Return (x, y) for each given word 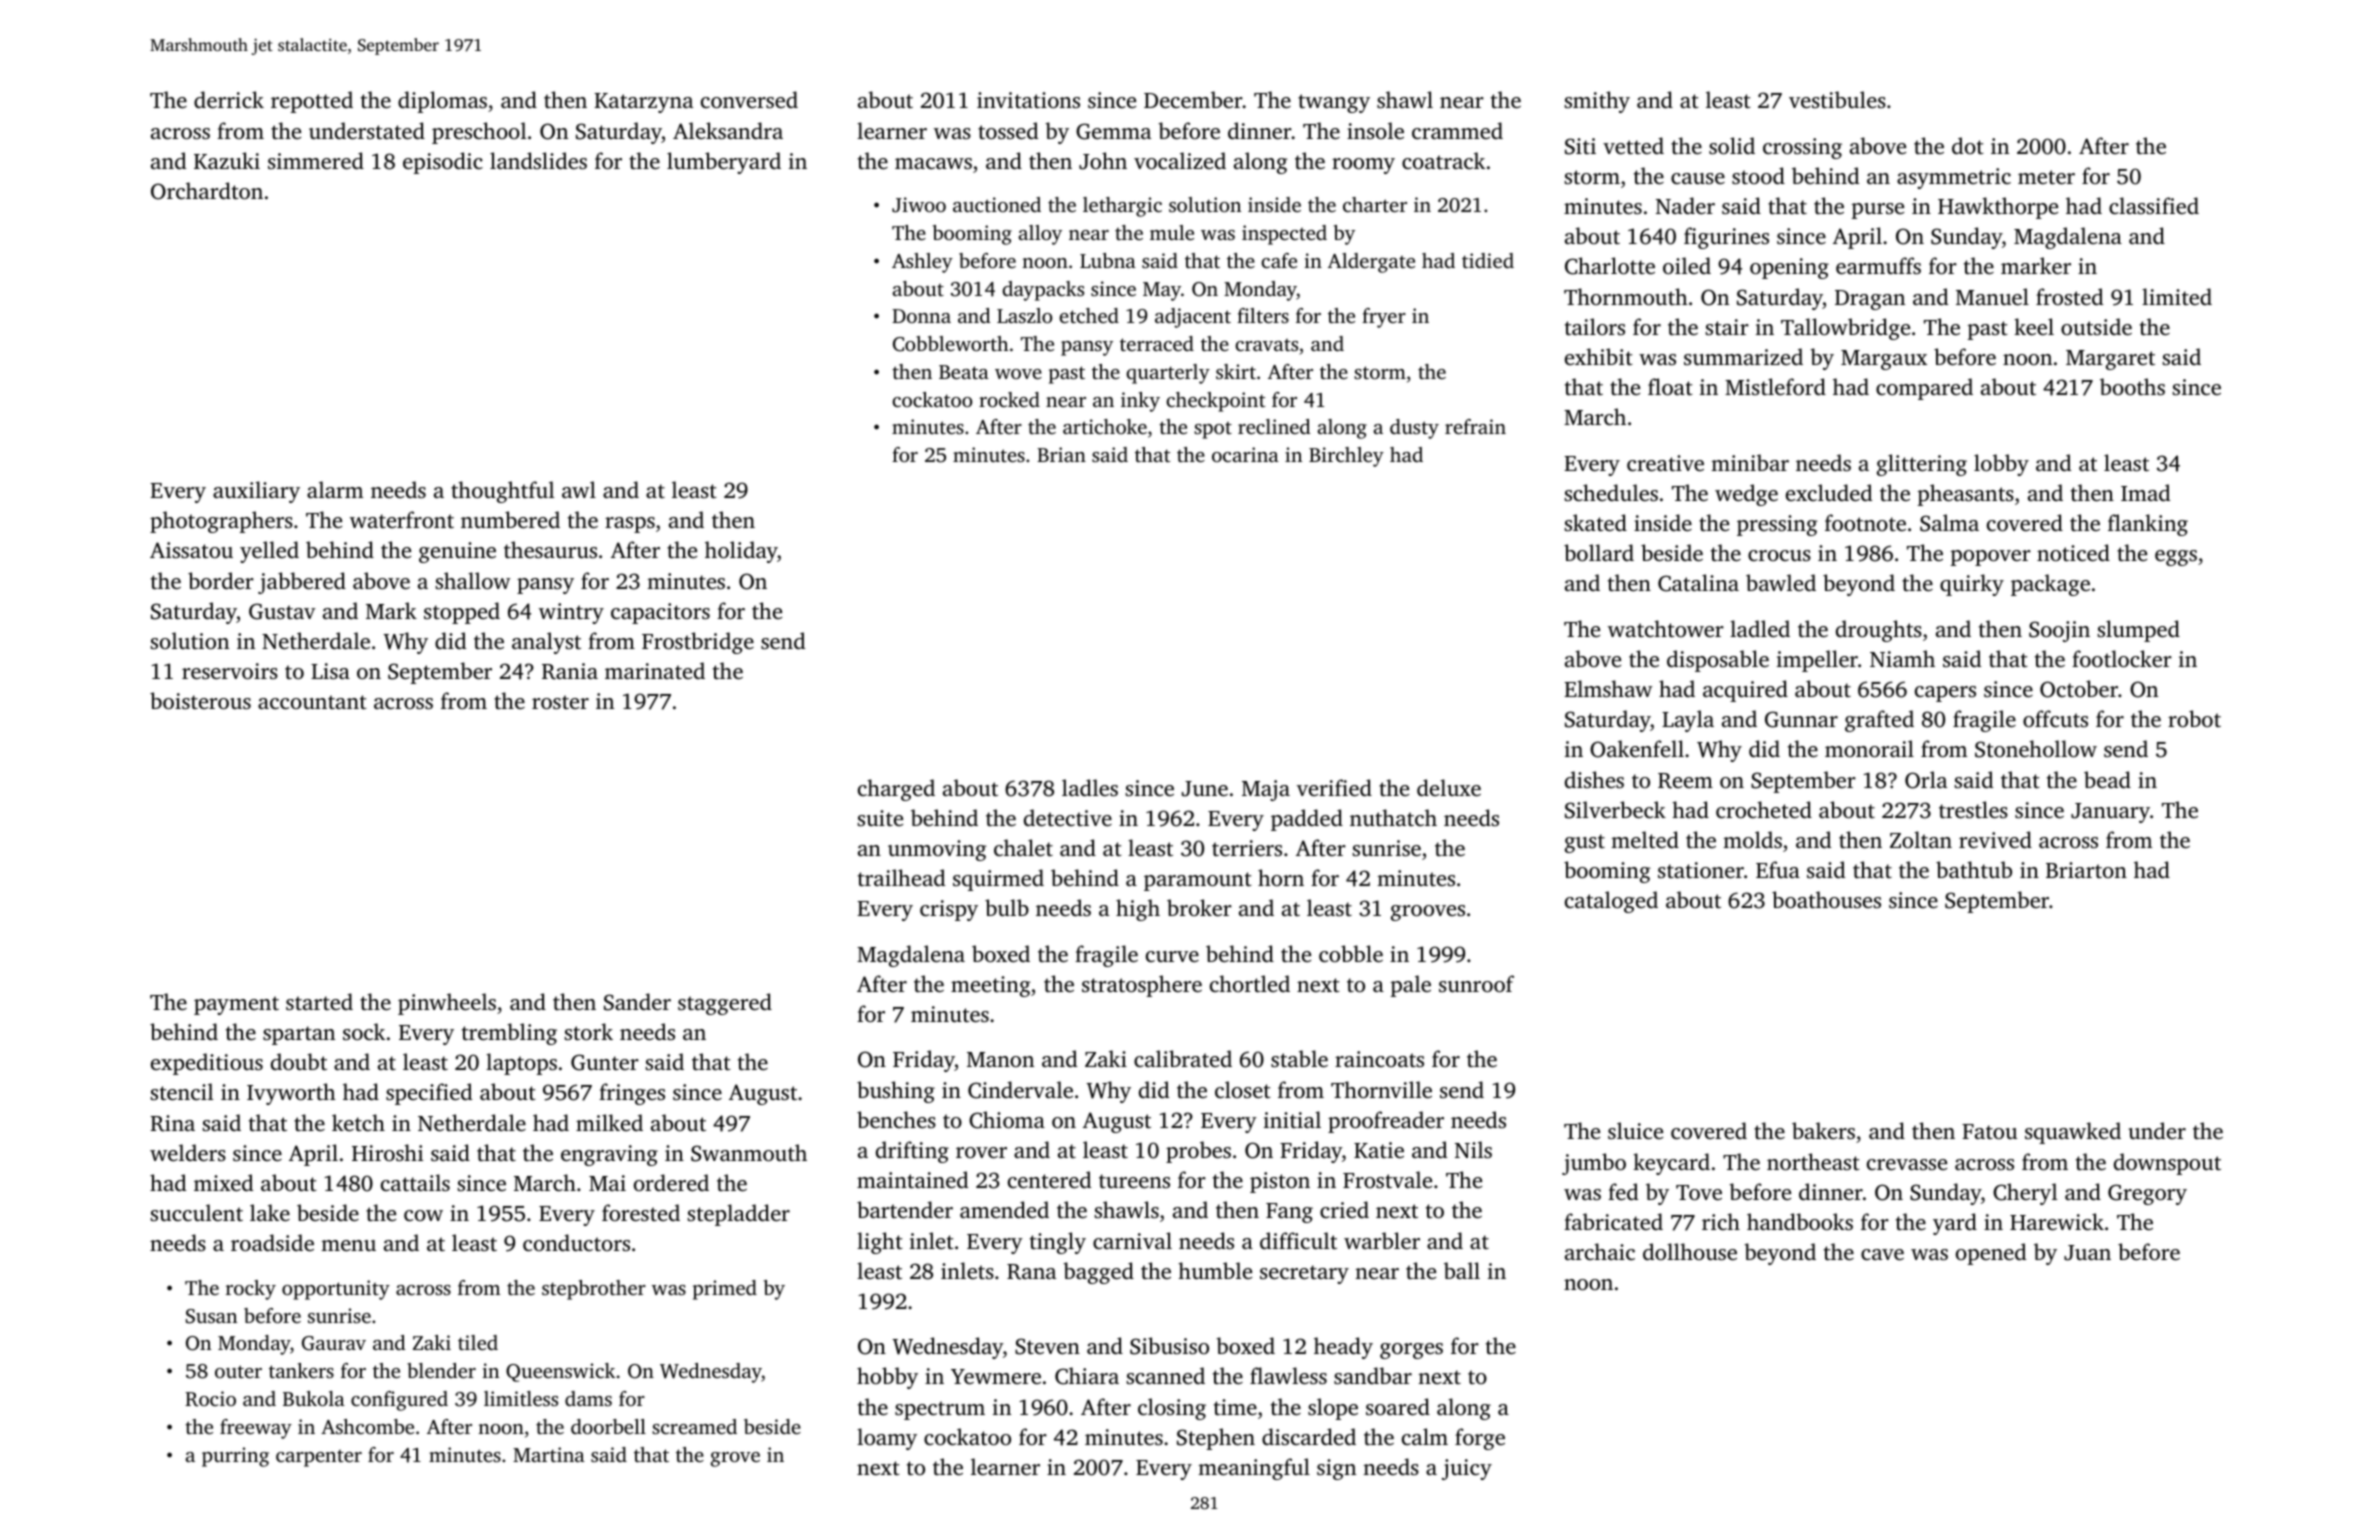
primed (725, 1290)
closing (1172, 1409)
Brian (1061, 454)
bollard (1599, 552)
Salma (1949, 523)
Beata (964, 372)
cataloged (1611, 902)
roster (560, 702)
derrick (229, 99)
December (1193, 99)
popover (1991, 558)
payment (236, 1005)
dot (1968, 145)
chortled (1250, 983)
